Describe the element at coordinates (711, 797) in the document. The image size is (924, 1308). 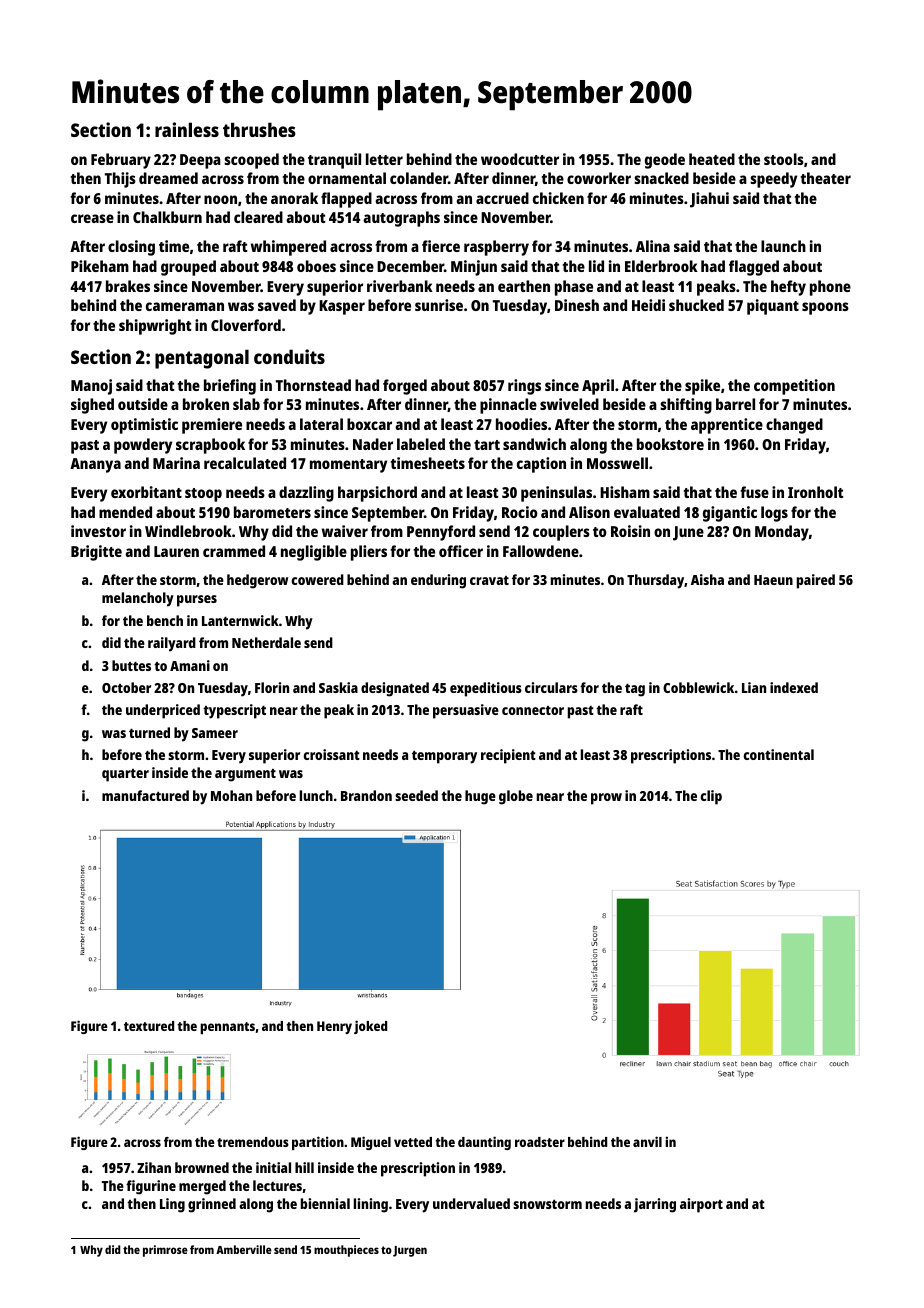
I see `clip` at that location.
